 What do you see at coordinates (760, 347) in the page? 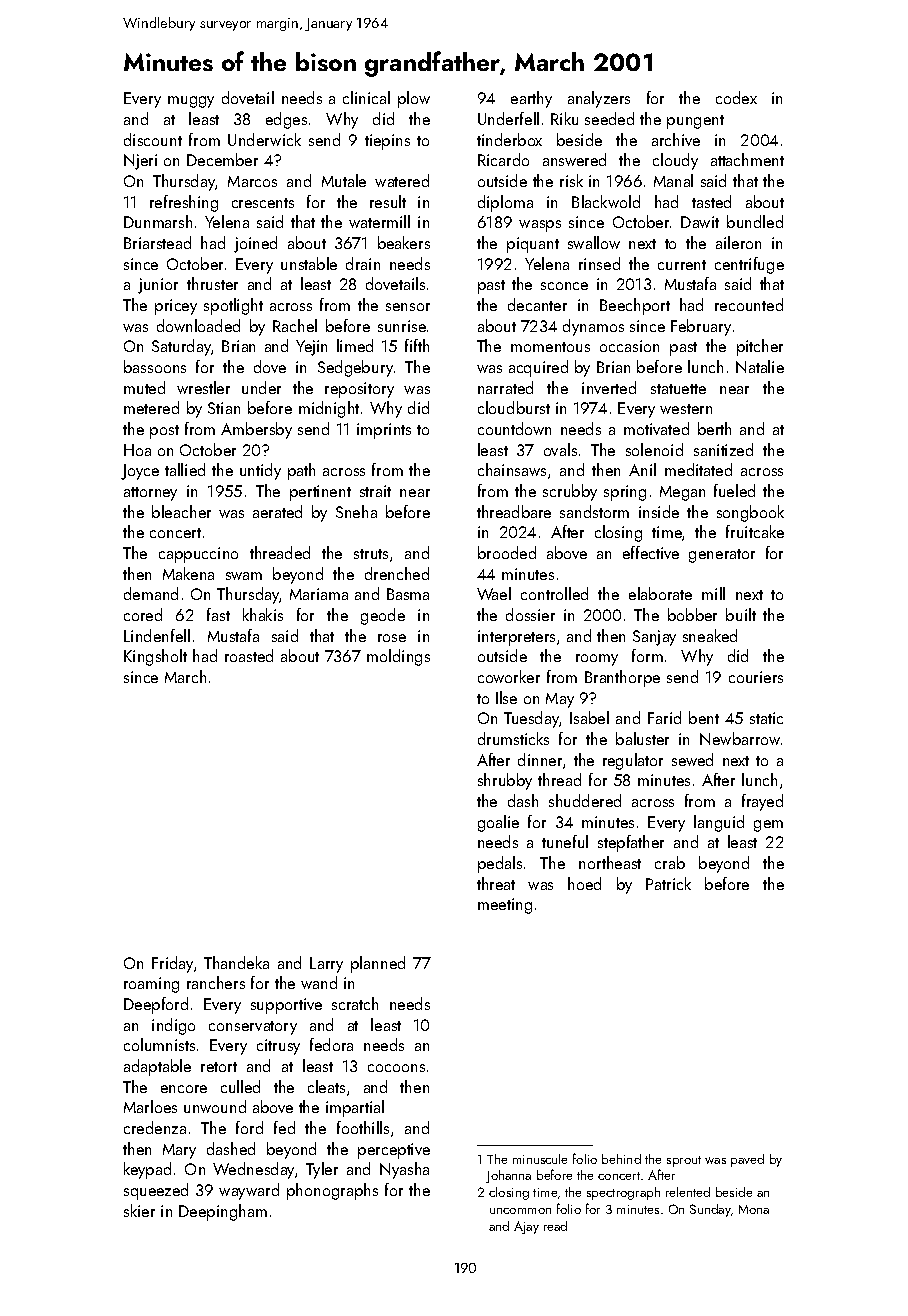
I see `pitcher` at bounding box center [760, 347].
